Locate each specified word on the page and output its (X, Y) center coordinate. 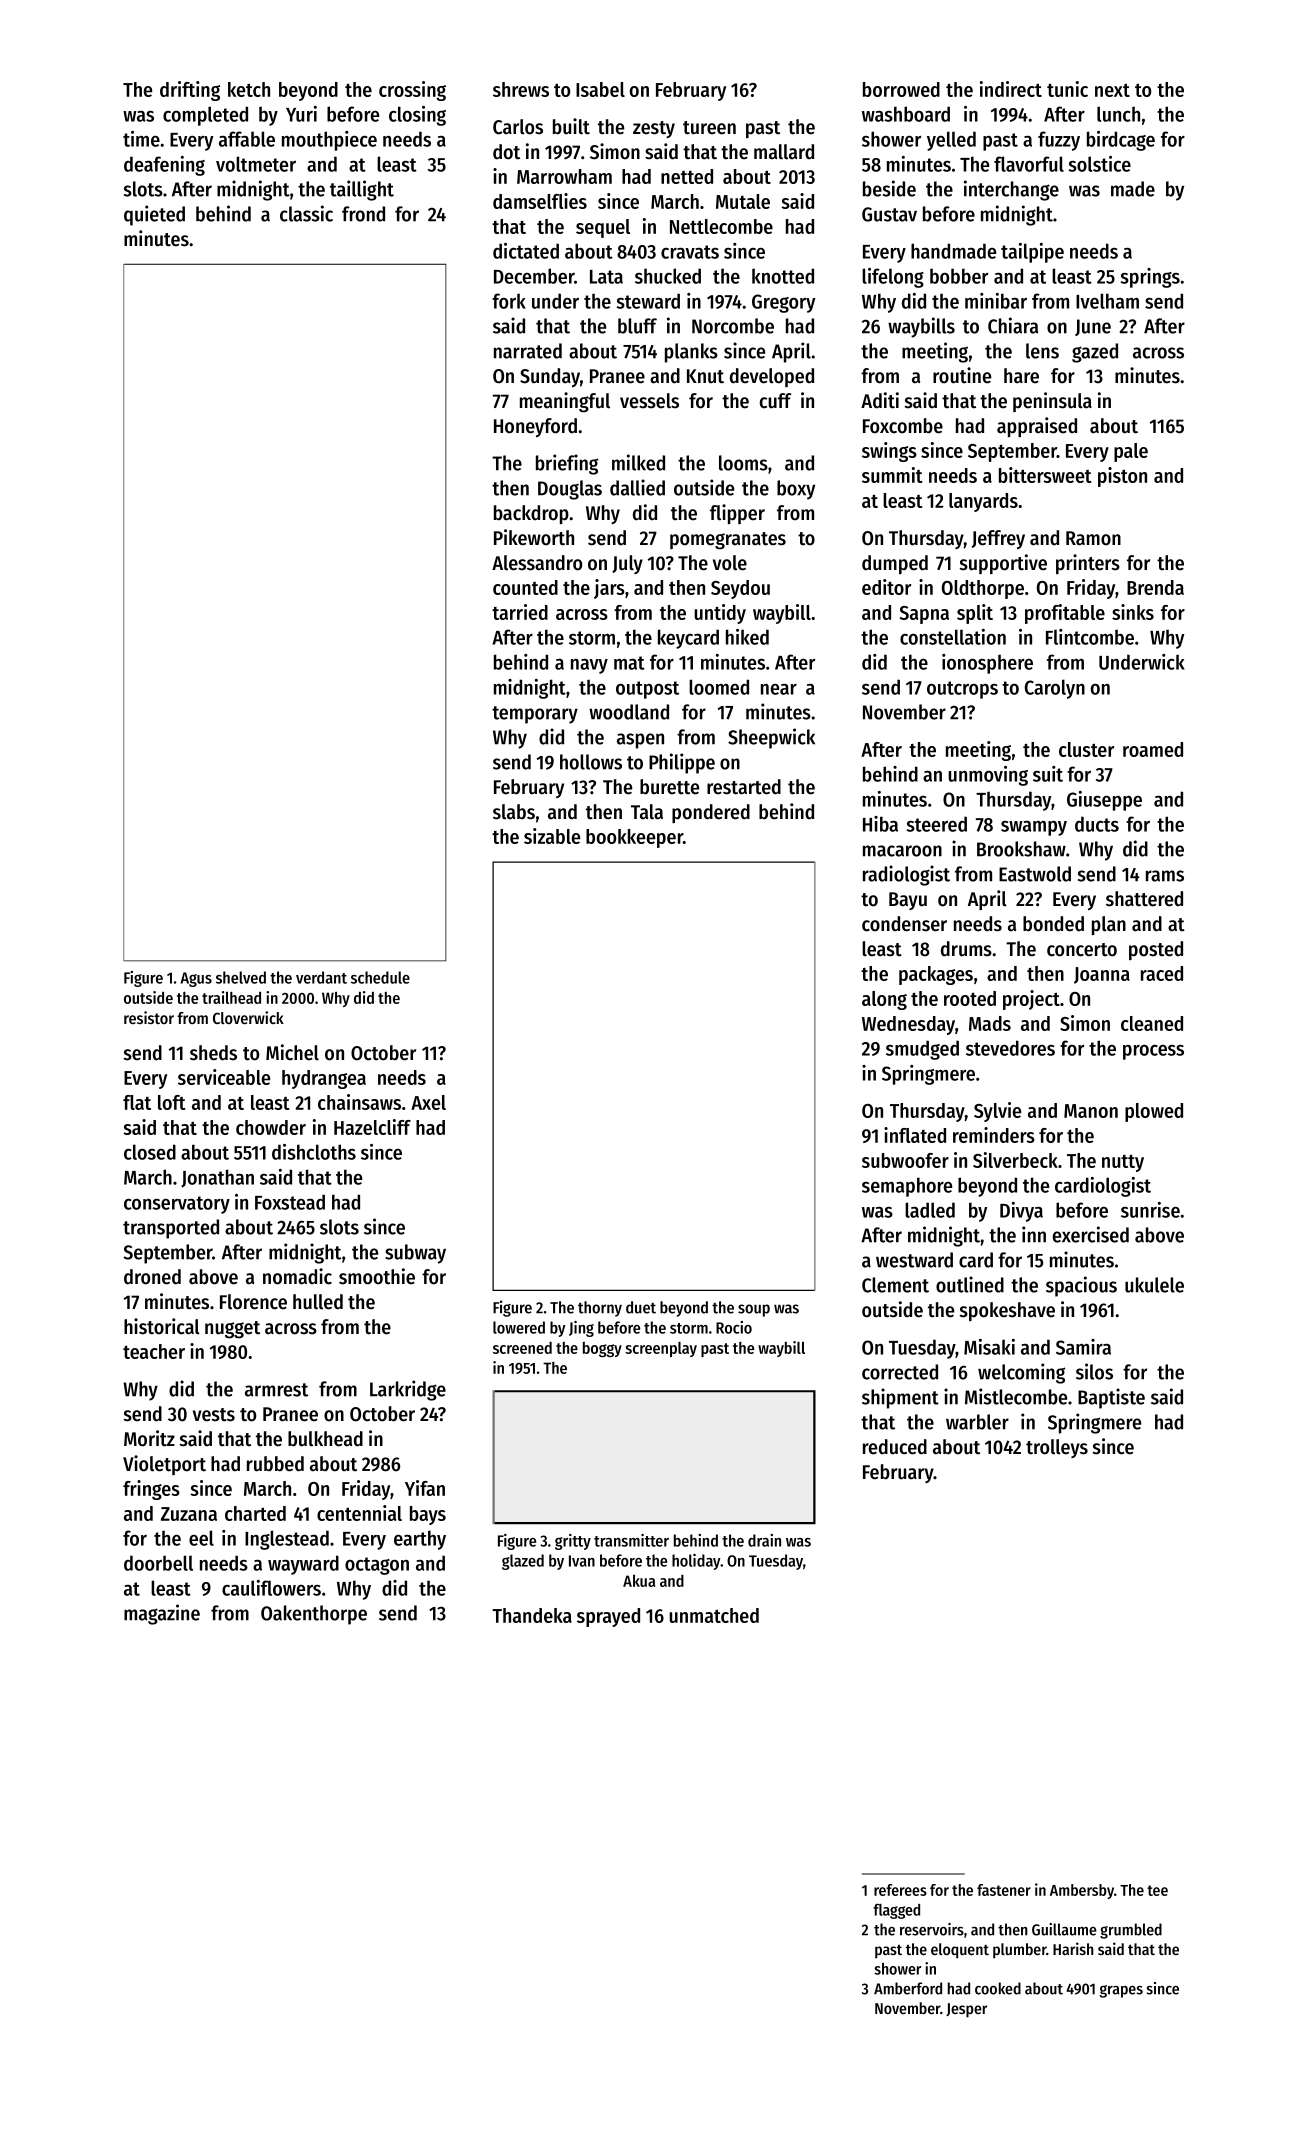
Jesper (966, 2010)
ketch (249, 89)
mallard (784, 152)
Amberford (908, 1988)
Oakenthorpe (314, 1615)
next (1112, 90)
